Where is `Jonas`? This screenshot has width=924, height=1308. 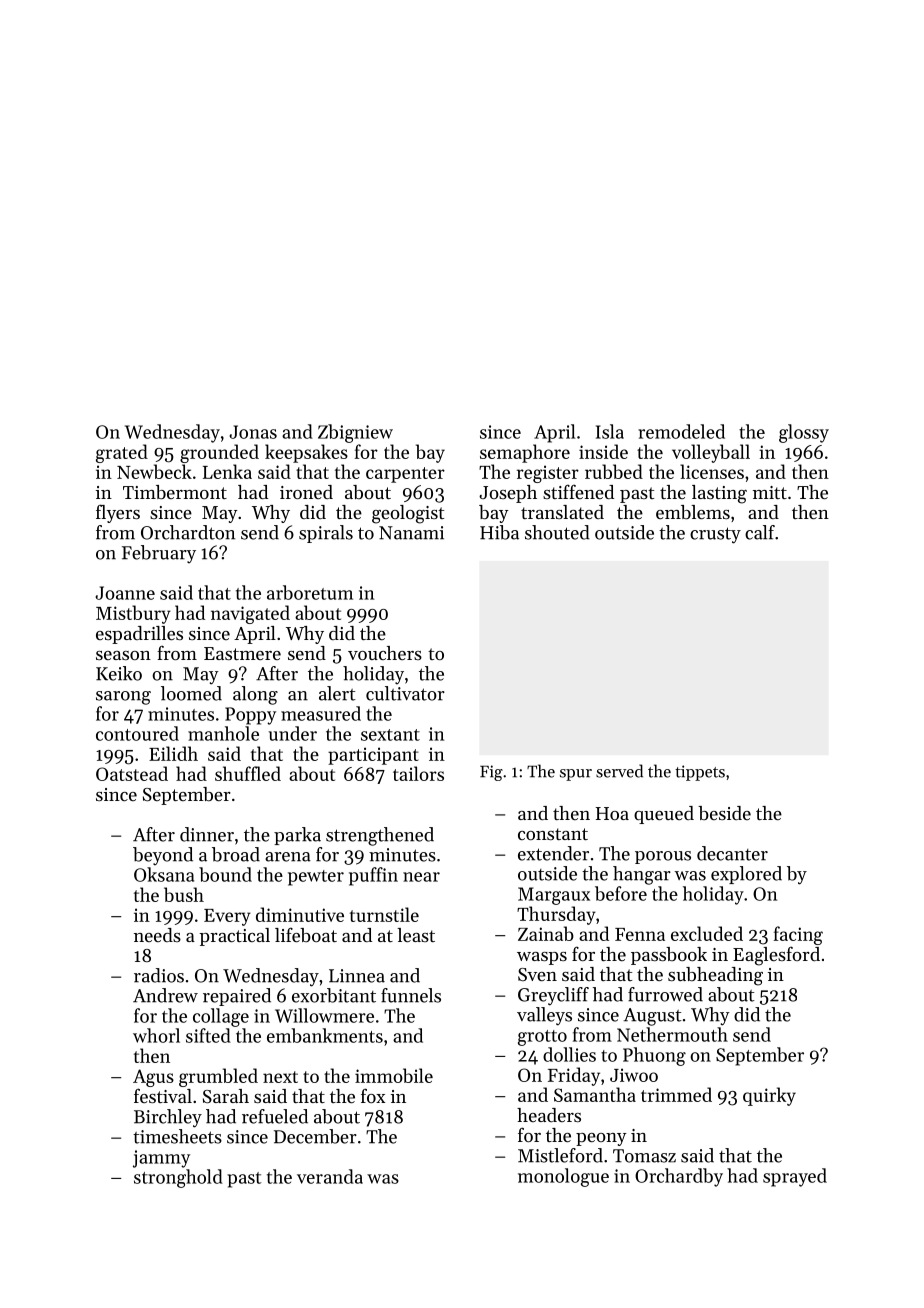 Jonas is located at coordinates (253, 432).
